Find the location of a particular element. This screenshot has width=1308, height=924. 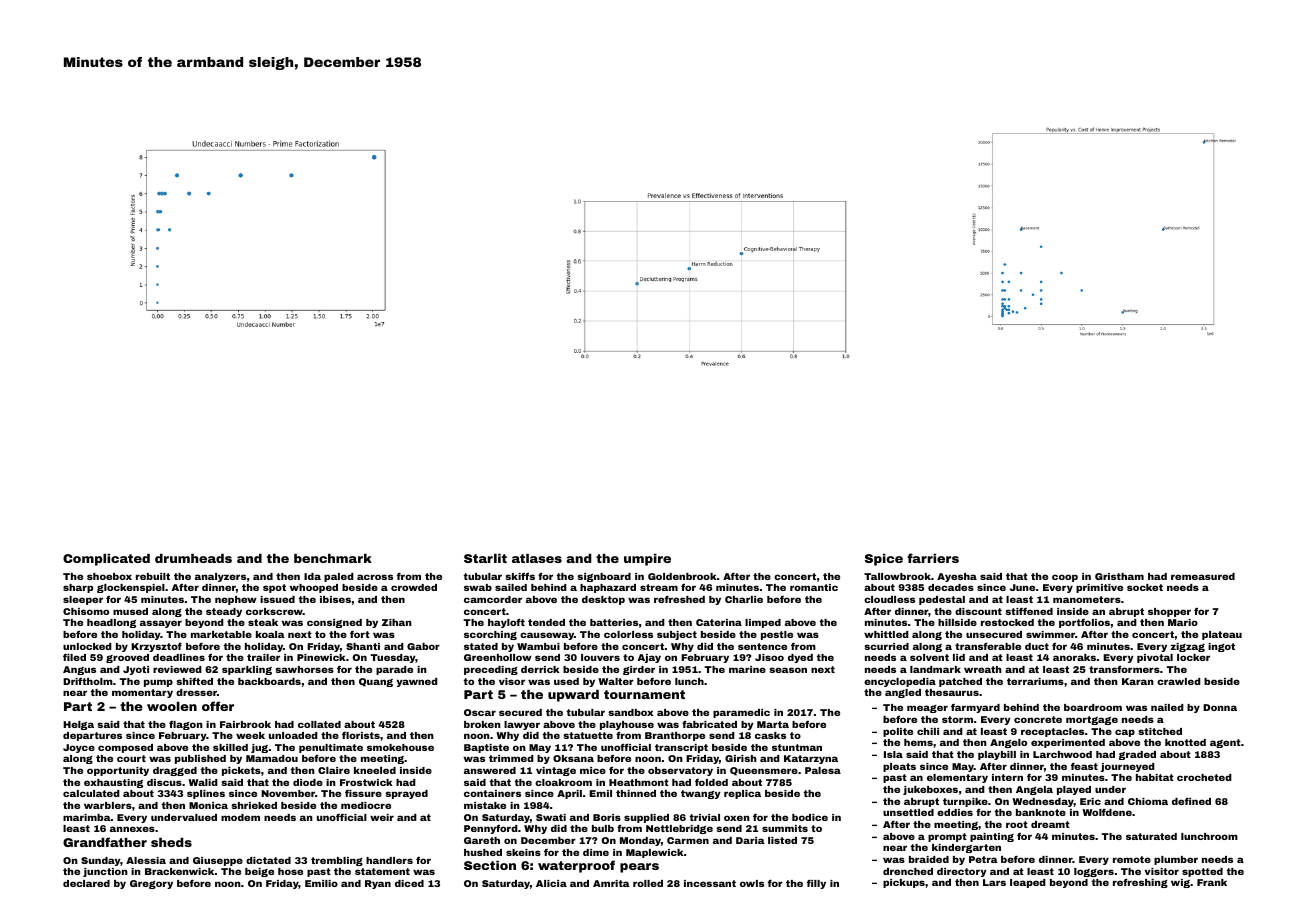

unloaded is located at coordinates (293, 735).
